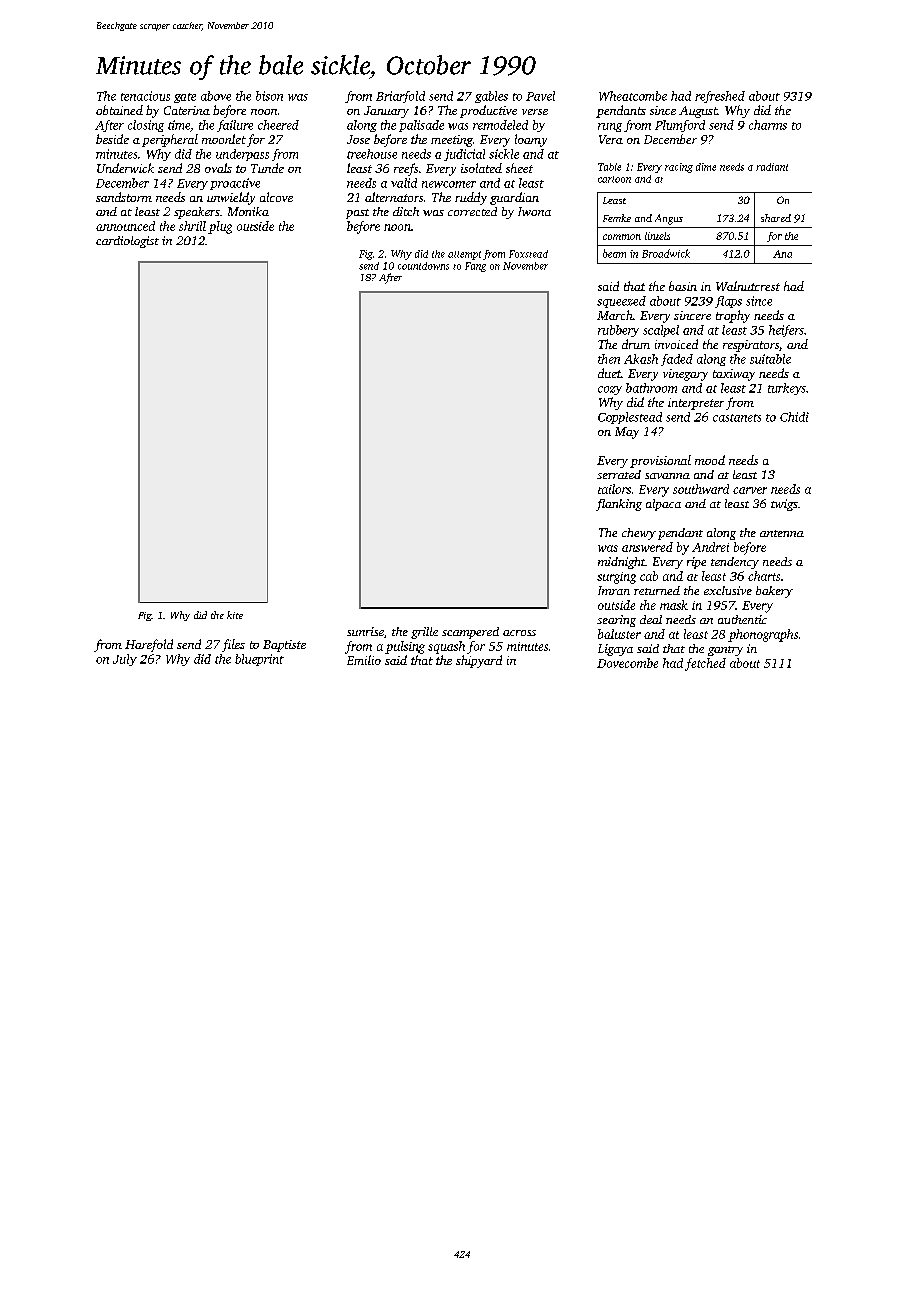  Describe the element at coordinates (720, 97) in the screenshot. I see `refreshed` at that location.
